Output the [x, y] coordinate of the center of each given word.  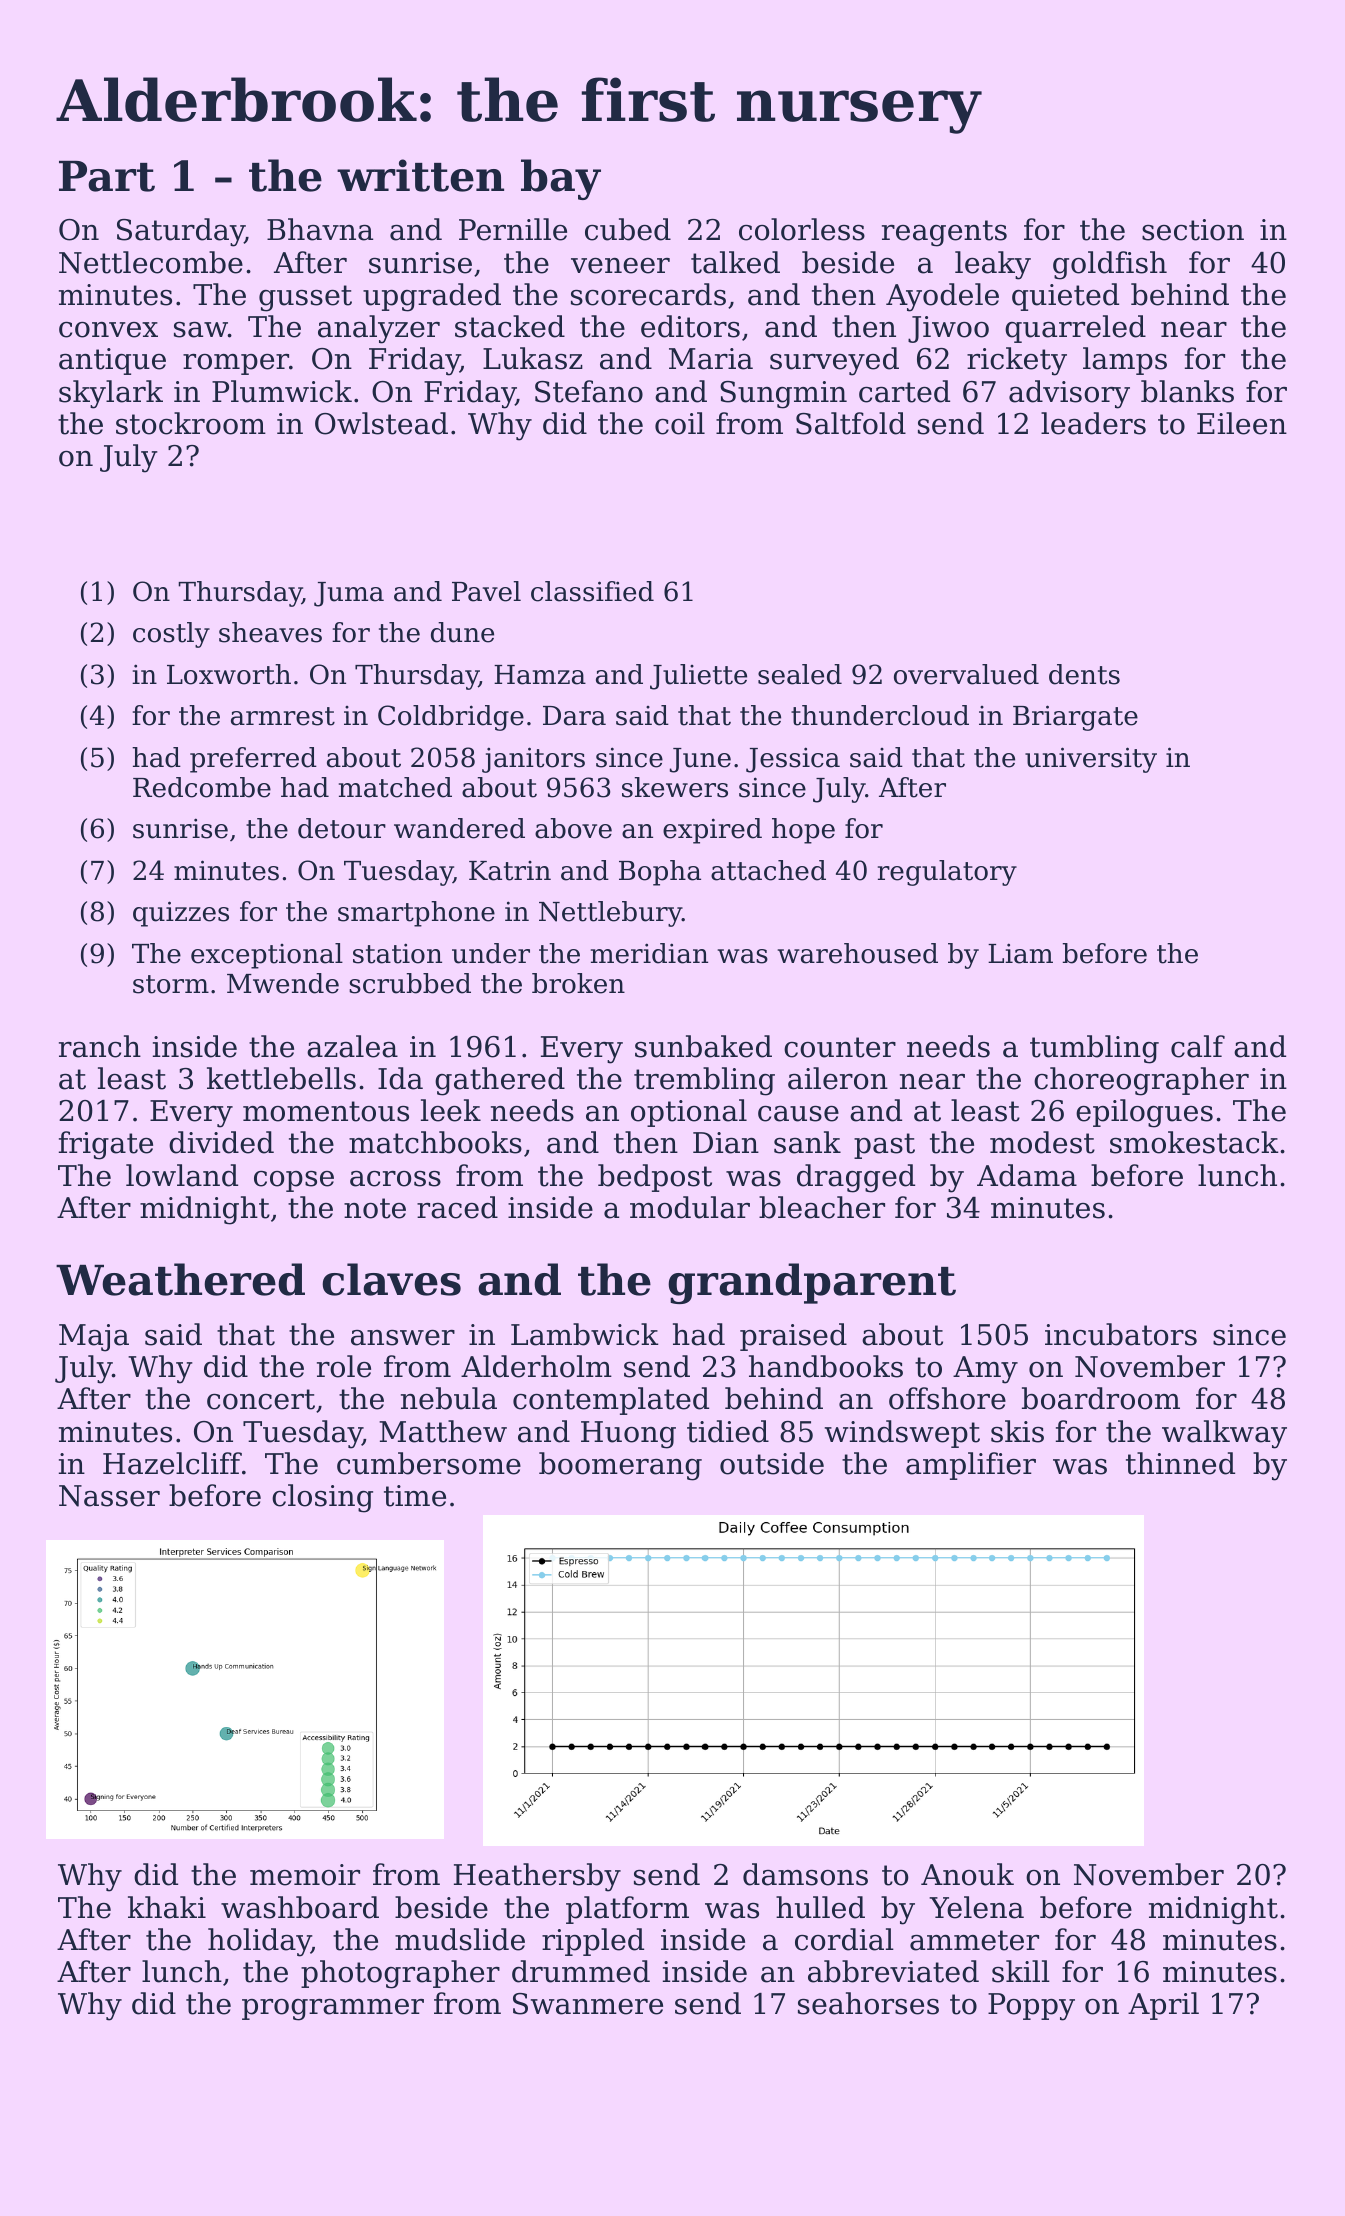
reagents [944, 233]
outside [772, 1463]
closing [322, 1498]
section [1193, 230]
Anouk [967, 1874]
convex [108, 330]
